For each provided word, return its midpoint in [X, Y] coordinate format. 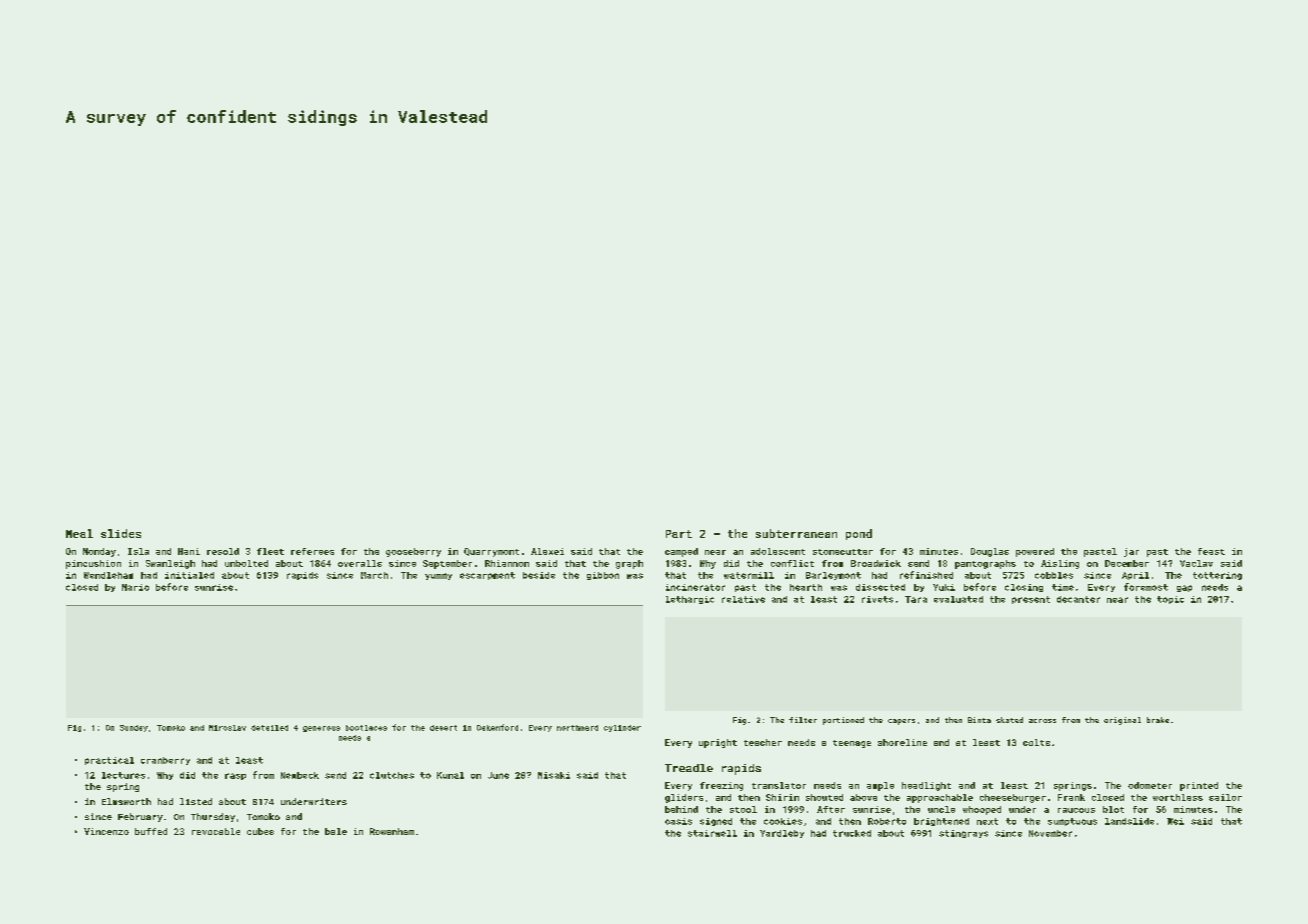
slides [121, 533]
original [1122, 721]
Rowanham [392, 831]
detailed [269, 728]
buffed [151, 831]
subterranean [796, 533]
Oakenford [497, 727]
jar [1131, 552]
